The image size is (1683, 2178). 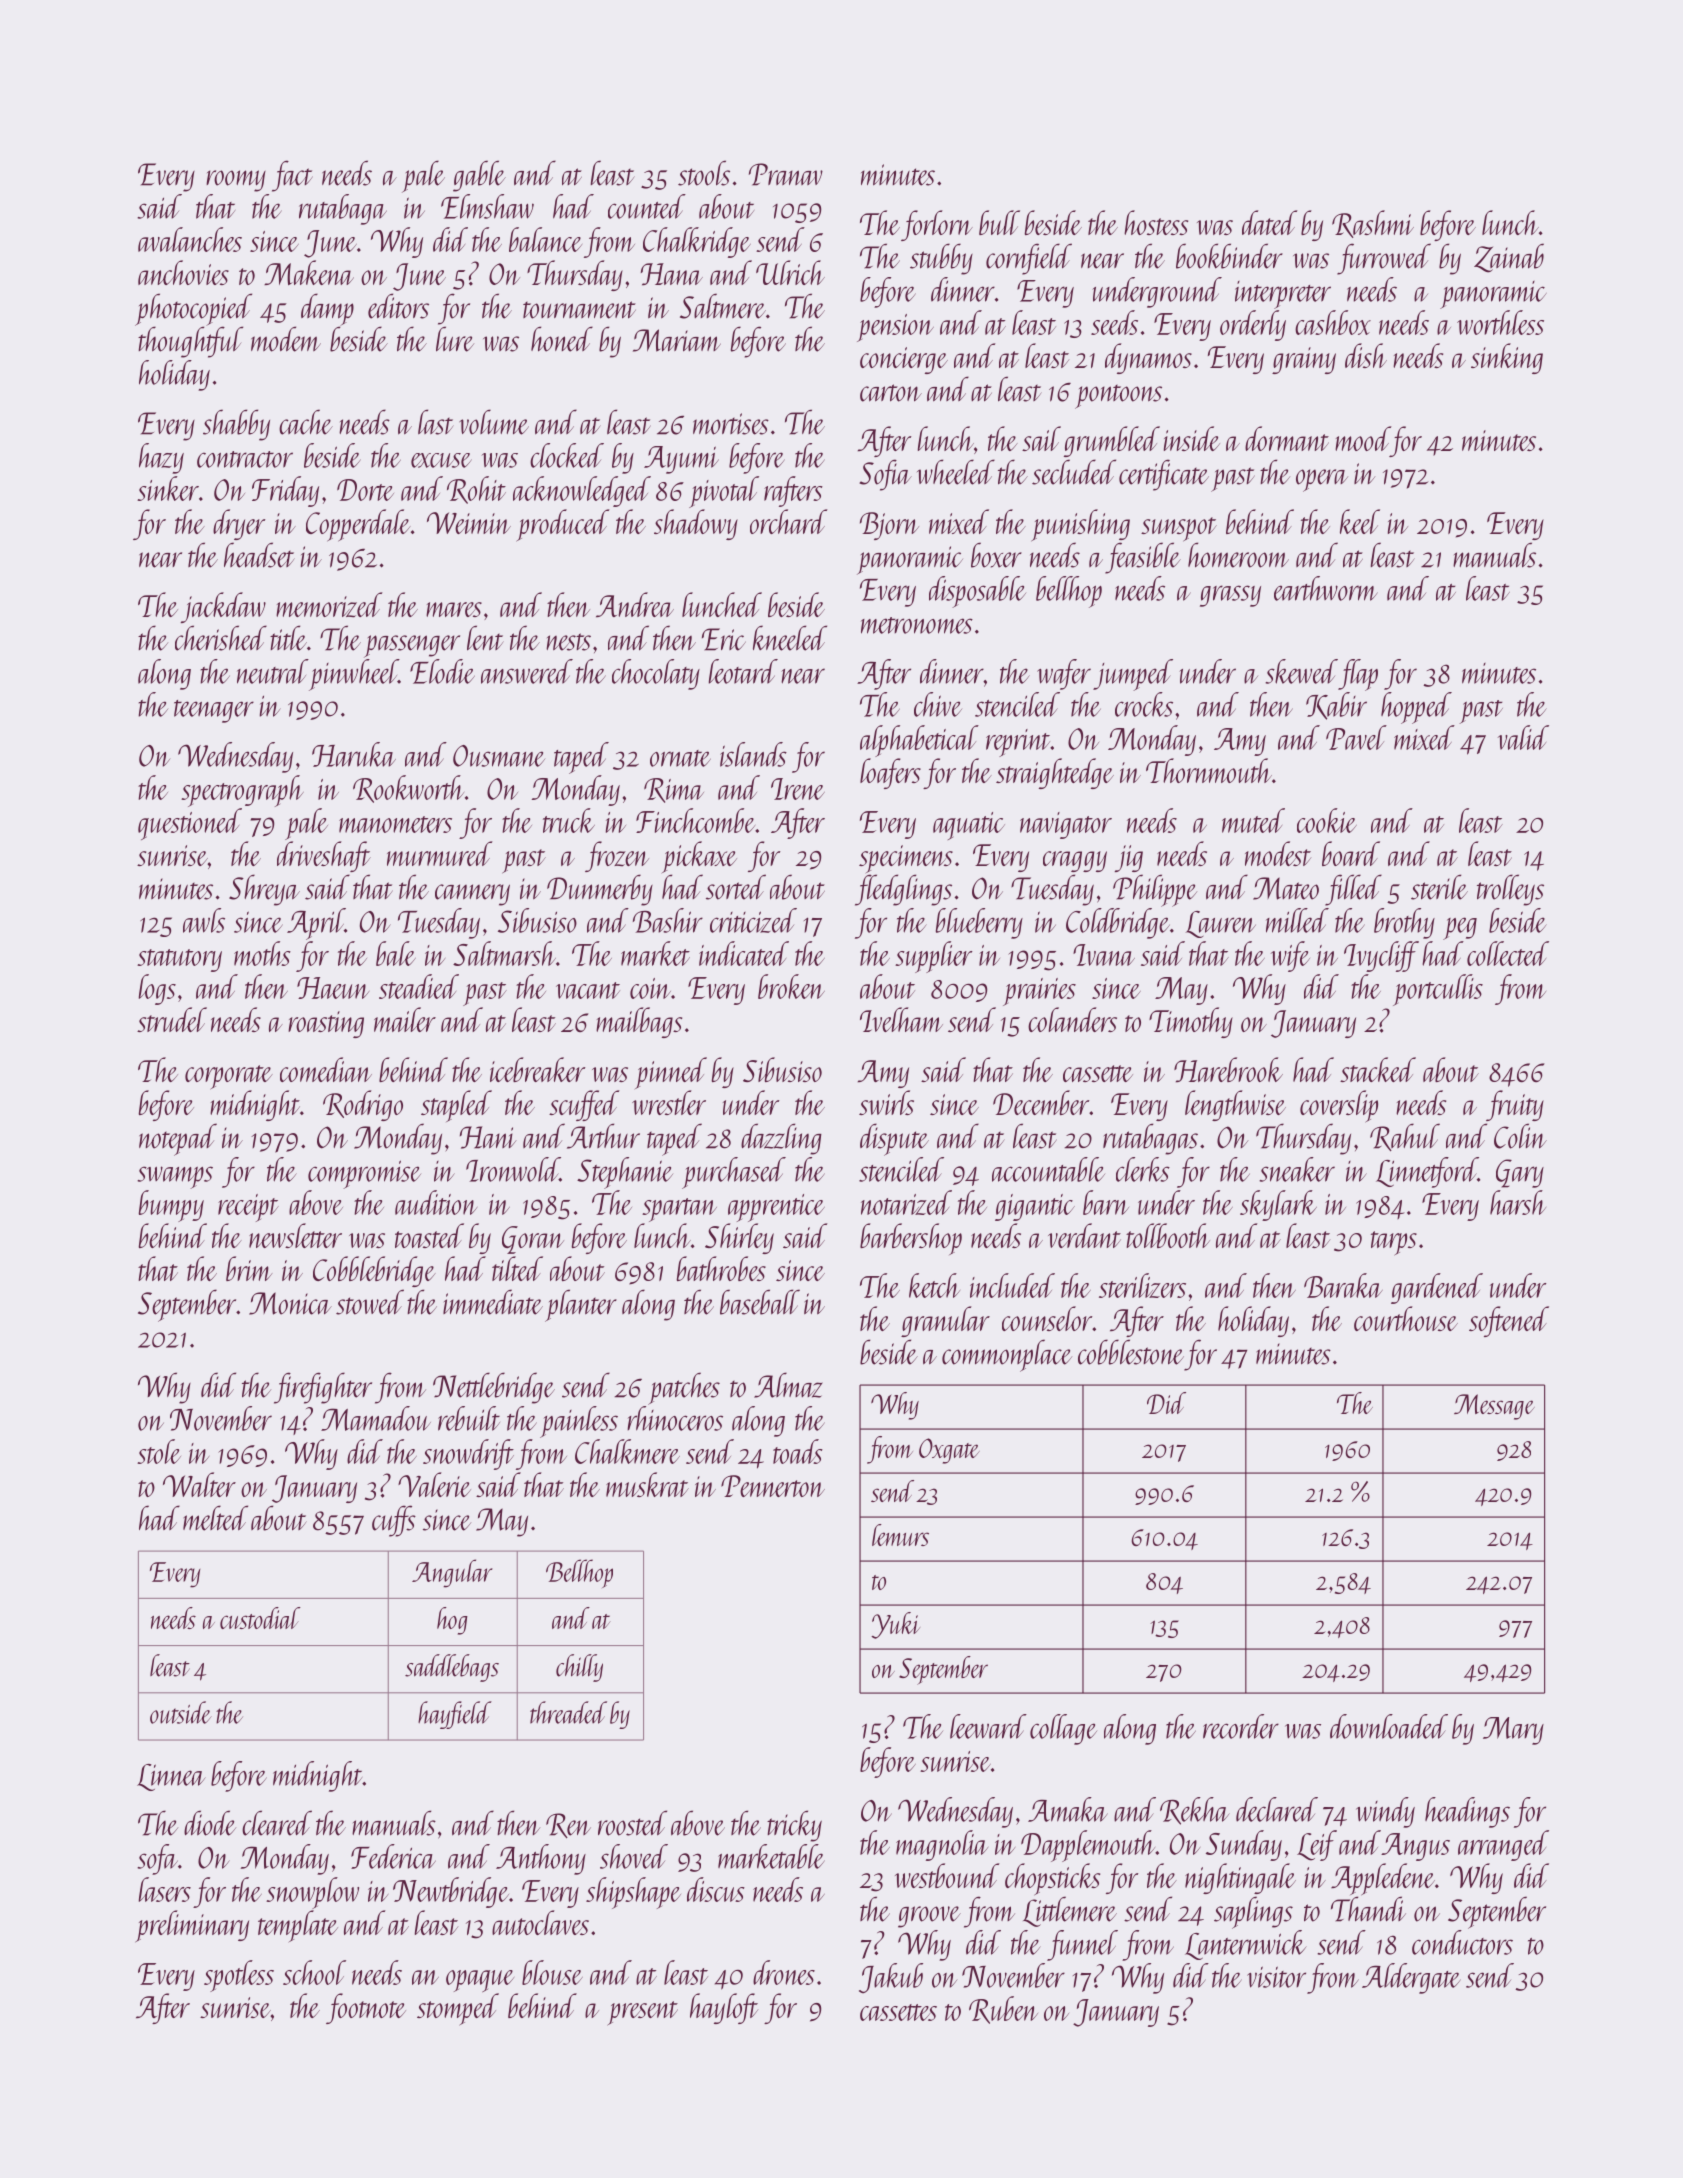 I want to click on fact, so click(x=292, y=176).
